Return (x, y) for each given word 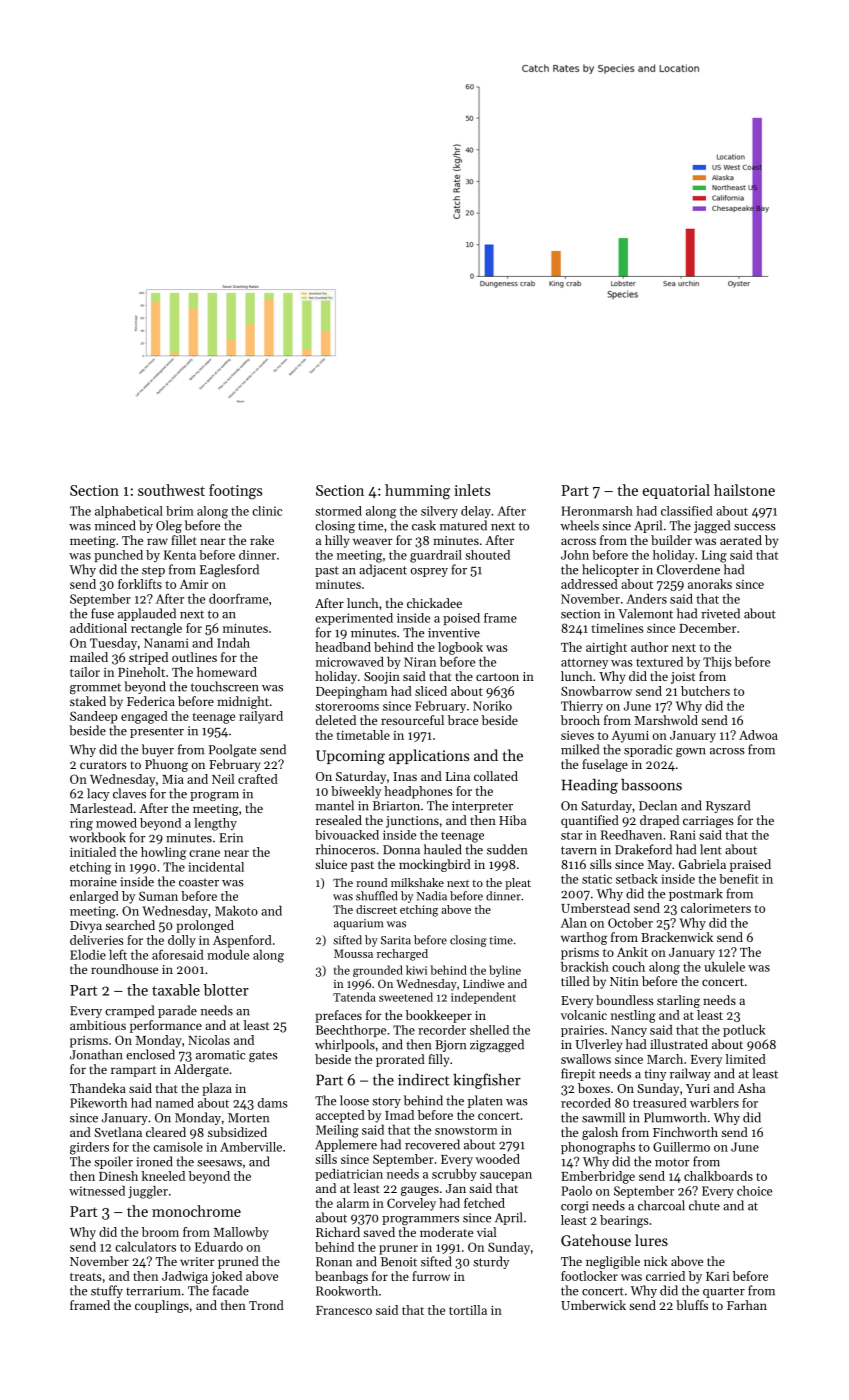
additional (98, 628)
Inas (405, 776)
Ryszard (728, 806)
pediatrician (349, 1175)
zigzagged (497, 1045)
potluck (744, 1030)
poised (461, 619)
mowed (116, 823)
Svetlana (118, 1132)
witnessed (97, 1191)
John (575, 555)
